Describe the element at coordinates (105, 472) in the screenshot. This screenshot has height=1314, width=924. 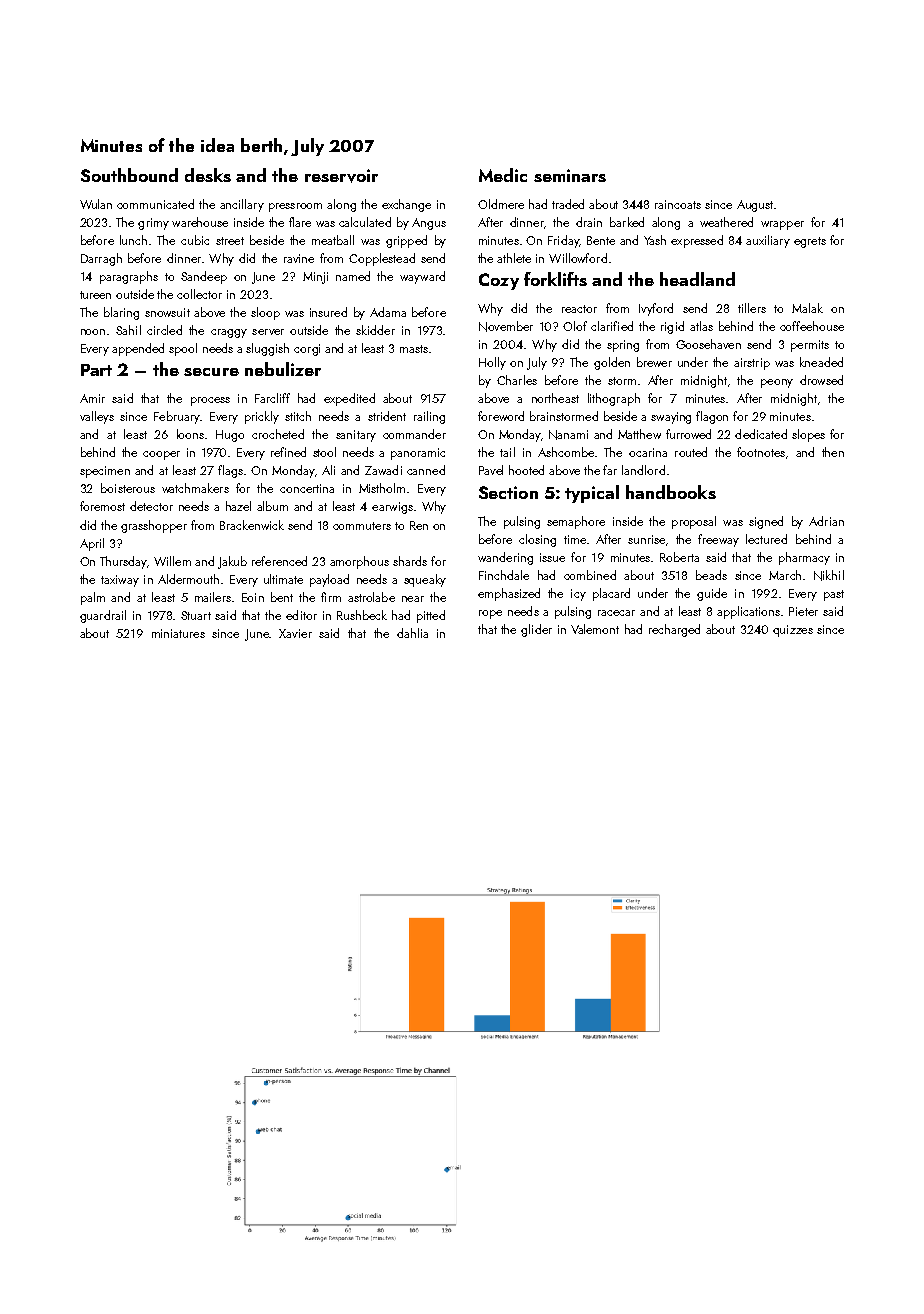
I see `specimen` at that location.
